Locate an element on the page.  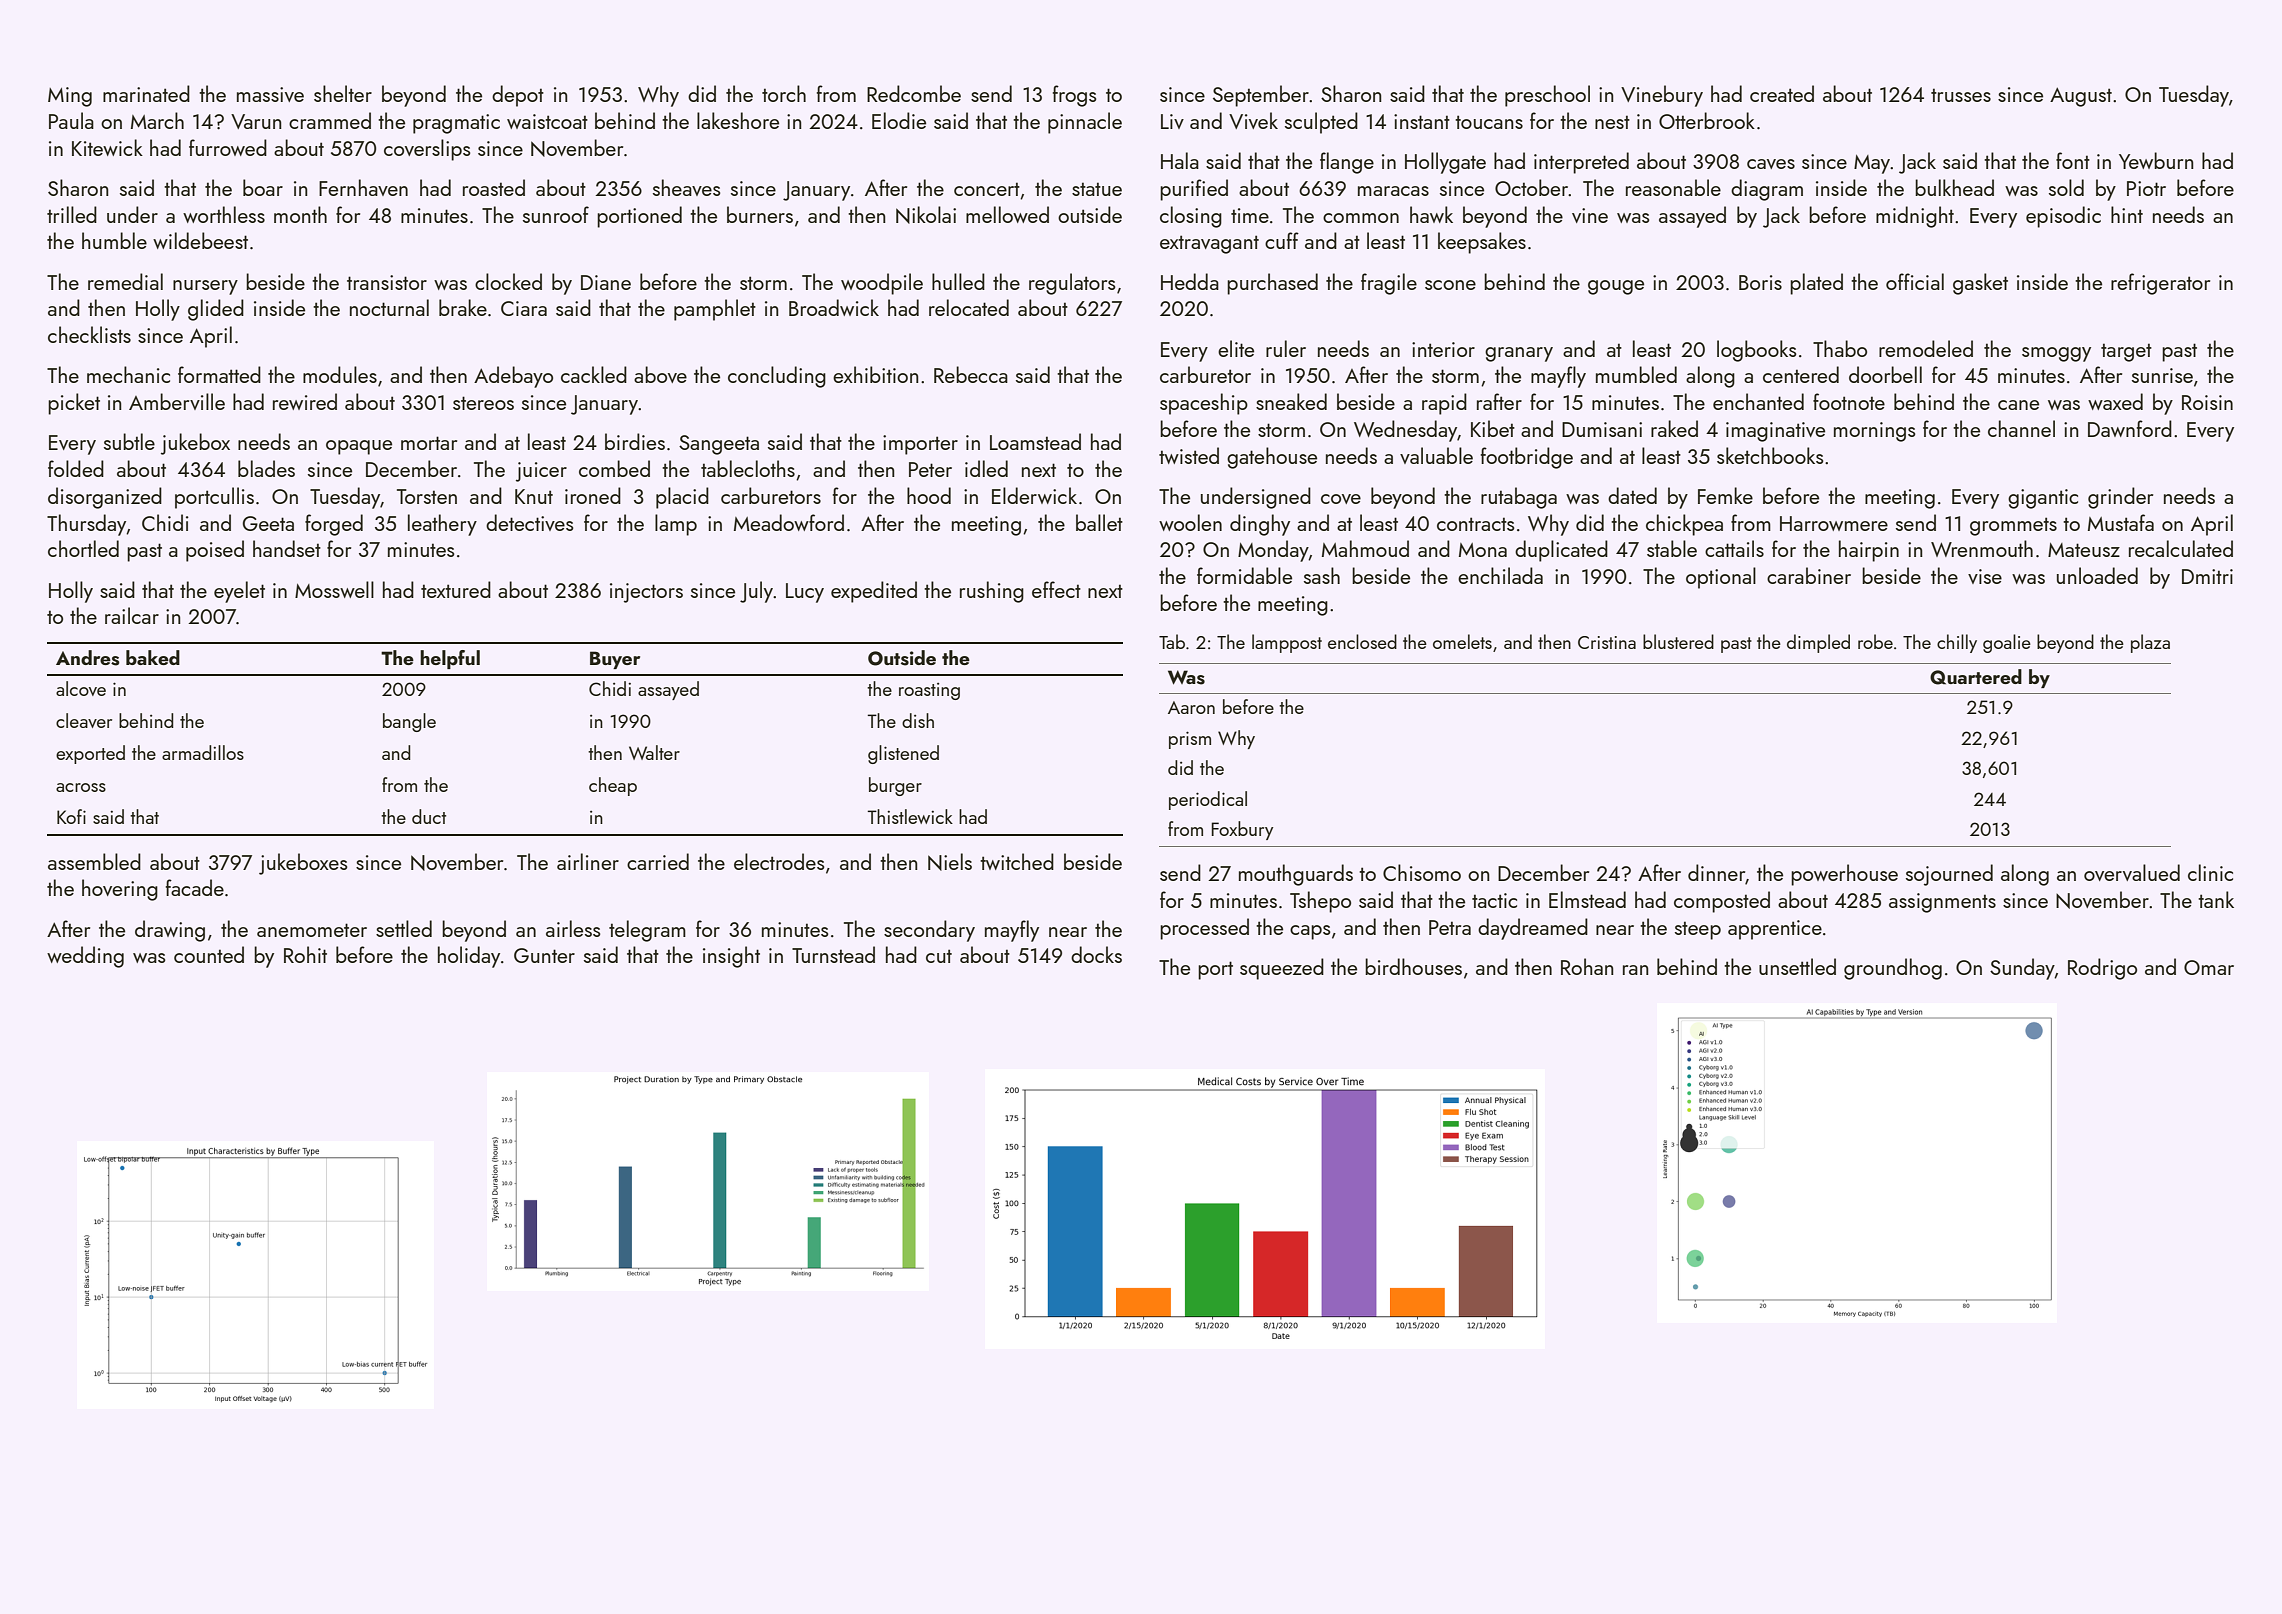
diagram is located at coordinates (1767, 190).
